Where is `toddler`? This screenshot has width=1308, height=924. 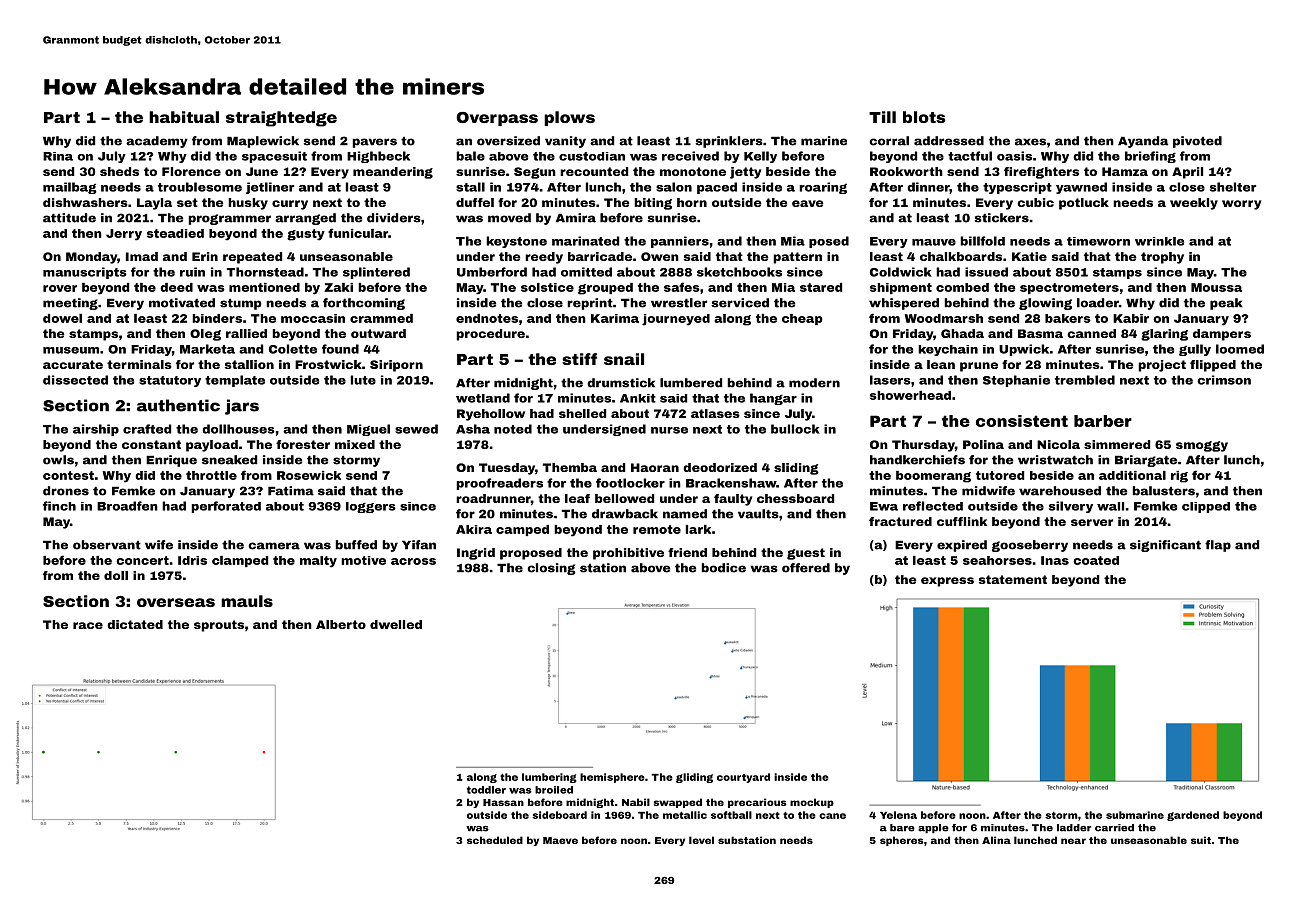 toddler is located at coordinates (486, 790).
